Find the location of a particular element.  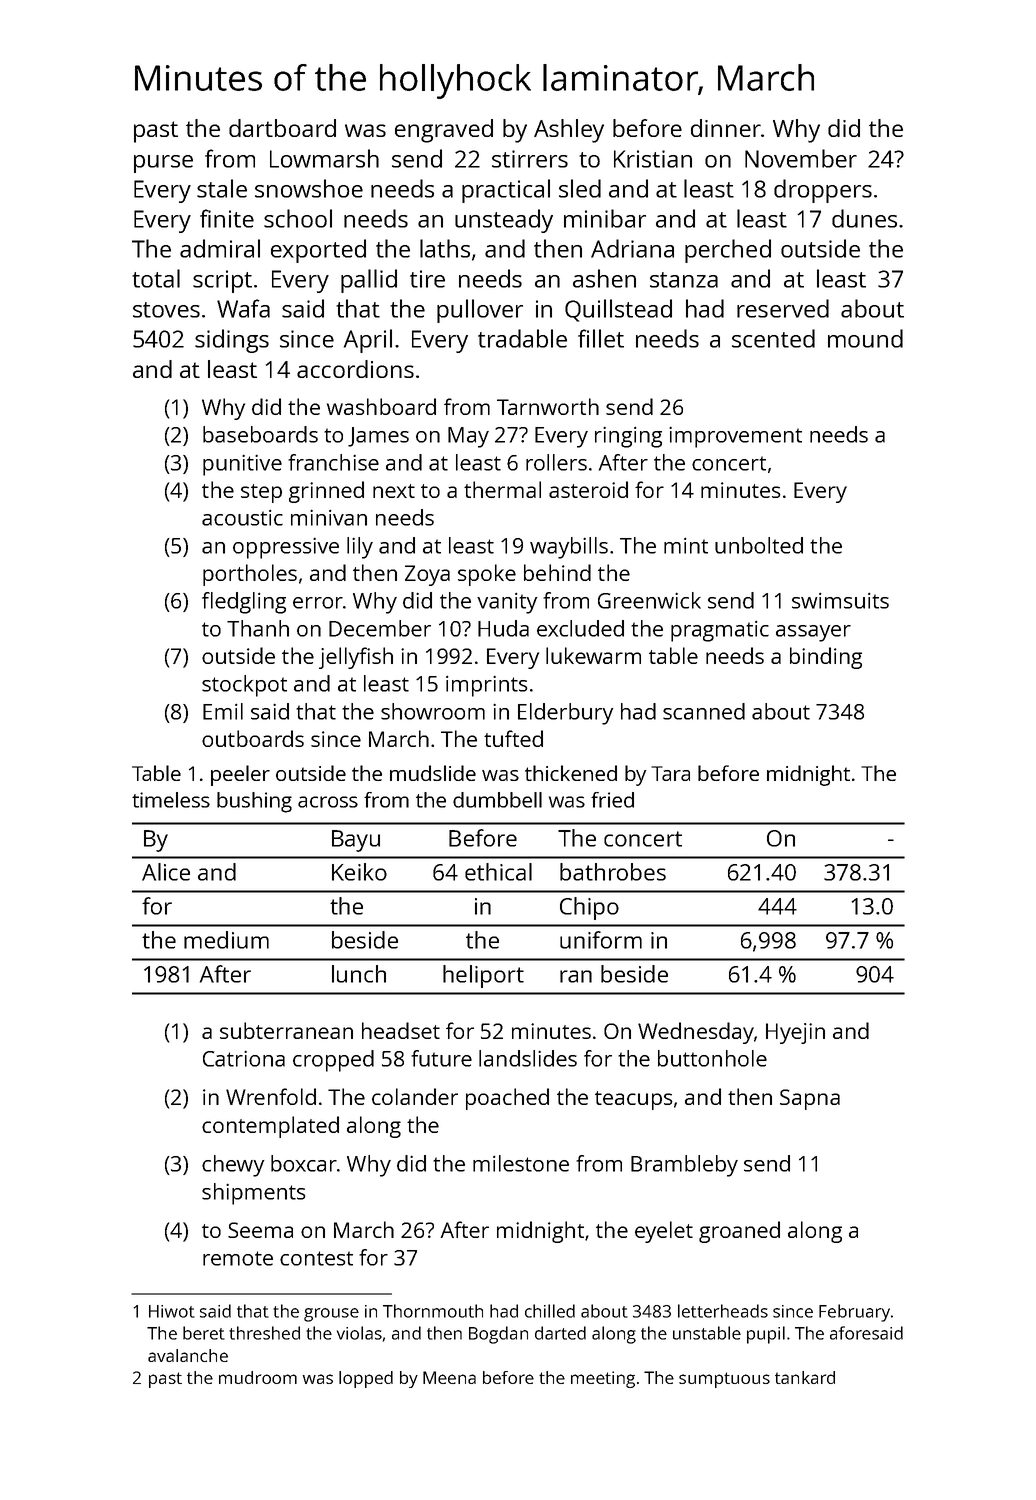

across is located at coordinates (328, 802).
